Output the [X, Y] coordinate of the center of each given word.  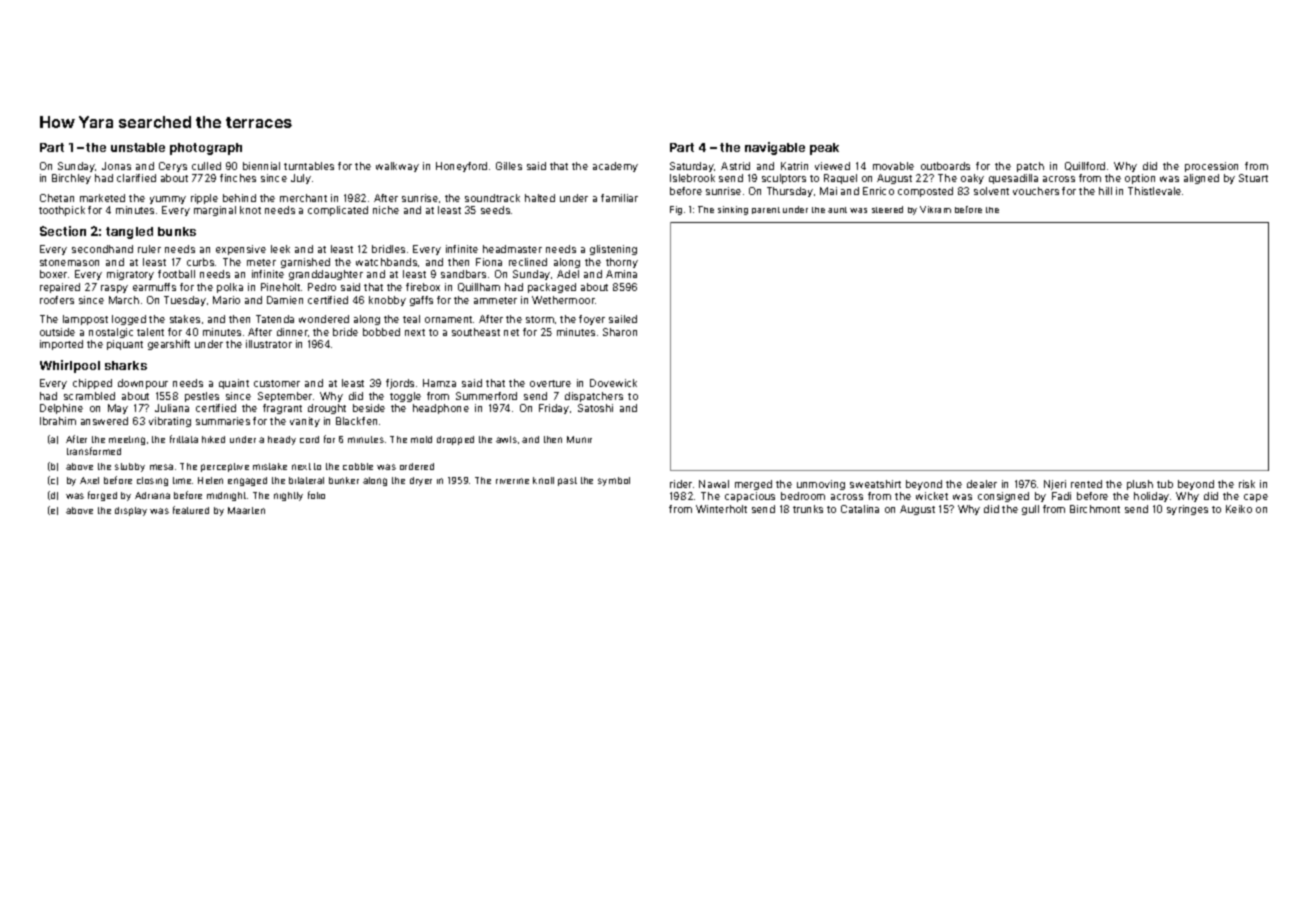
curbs [200, 262]
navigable [775, 148]
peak [824, 149]
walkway [397, 167]
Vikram [935, 209]
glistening [613, 250]
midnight [226, 496]
